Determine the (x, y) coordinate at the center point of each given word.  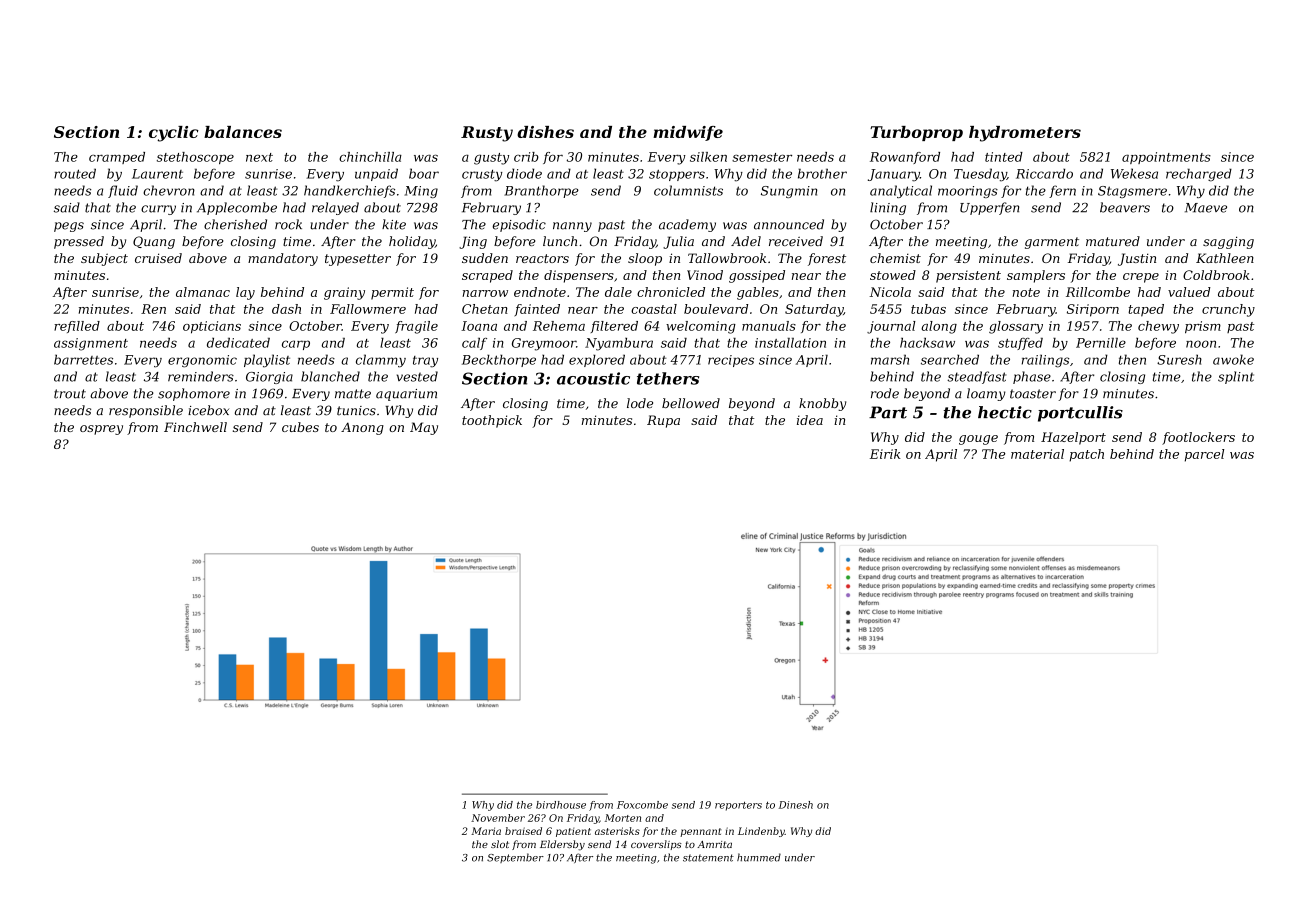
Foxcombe (642, 805)
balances (243, 132)
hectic (1005, 412)
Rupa (663, 421)
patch (1086, 455)
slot (500, 844)
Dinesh (796, 805)
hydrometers (1025, 134)
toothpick (492, 421)
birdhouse (561, 805)
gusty (491, 159)
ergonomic (202, 361)
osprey (101, 430)
